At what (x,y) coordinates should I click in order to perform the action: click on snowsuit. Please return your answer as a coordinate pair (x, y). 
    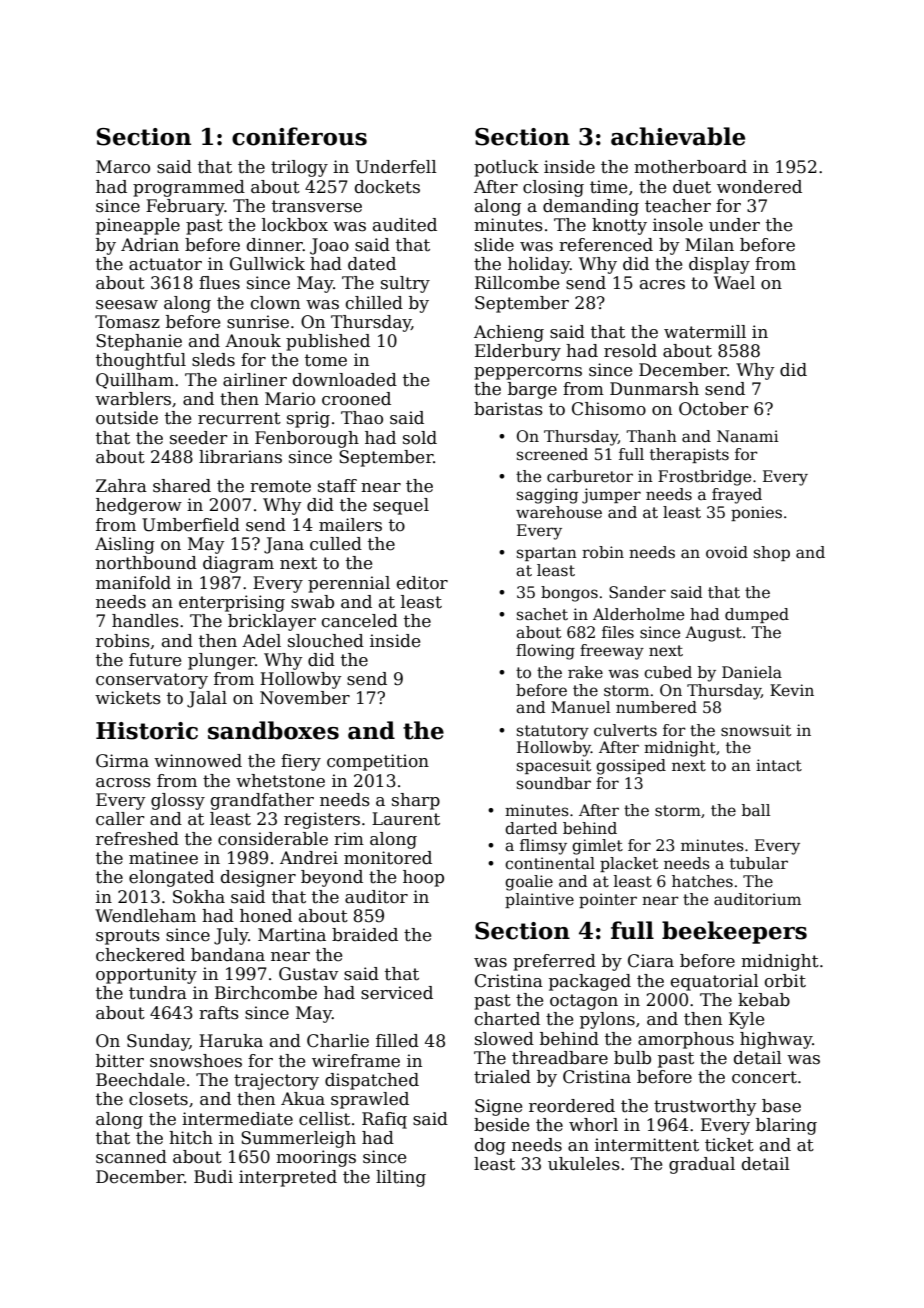
    Looking at the image, I should click on (756, 730).
